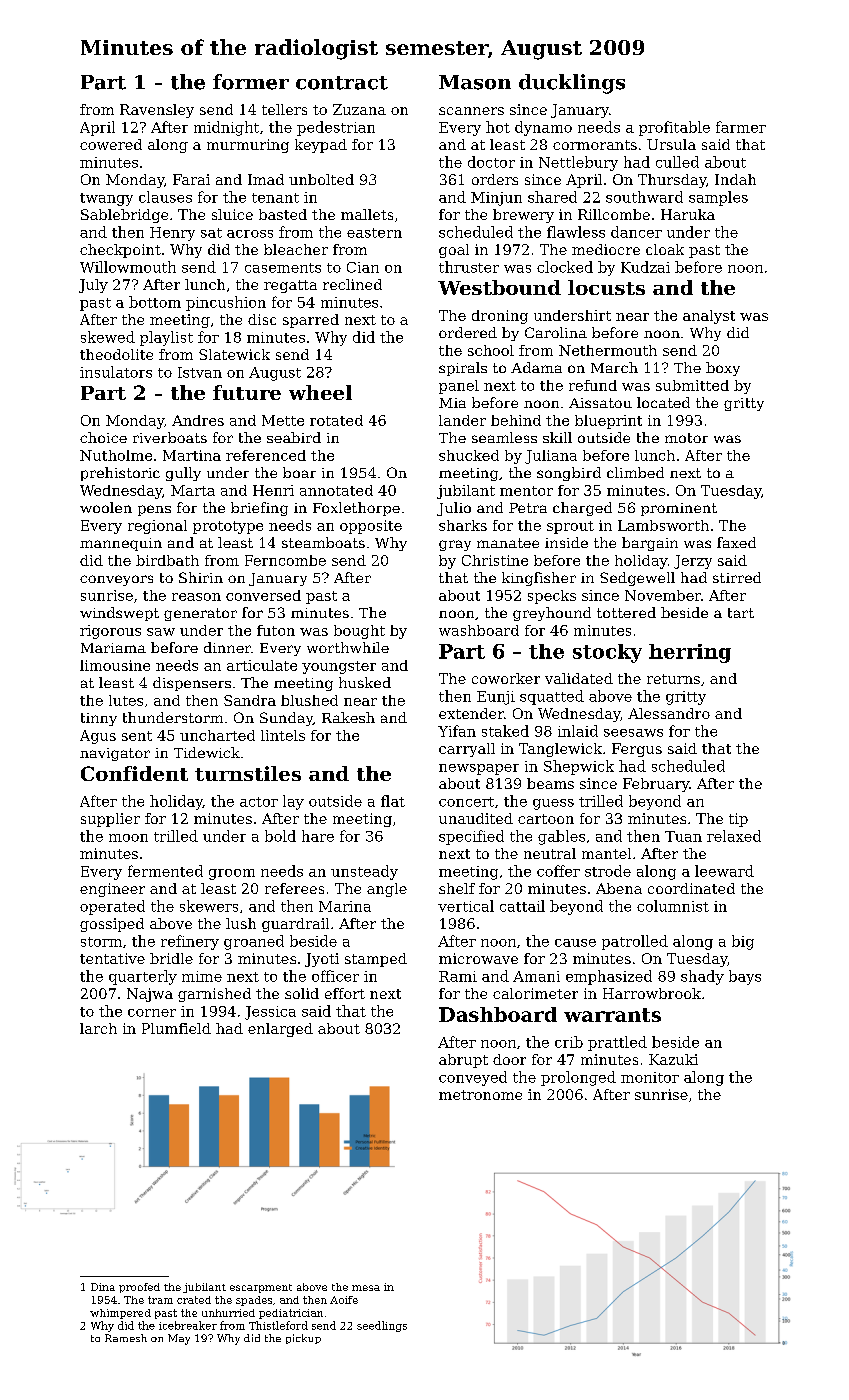  What do you see at coordinates (669, 713) in the screenshot?
I see `Alessandro` at bounding box center [669, 713].
